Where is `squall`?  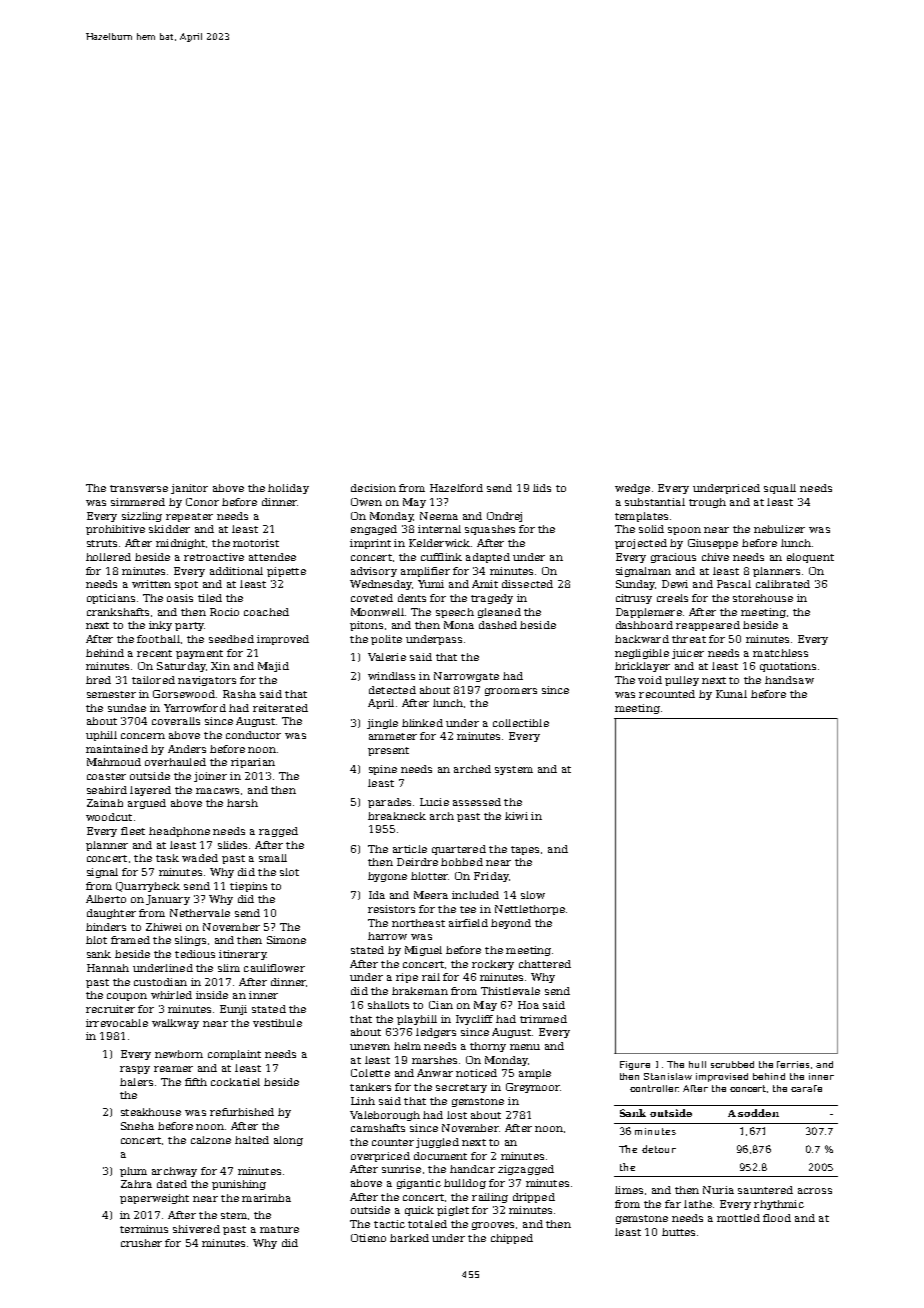
squall is located at coordinates (780, 489).
